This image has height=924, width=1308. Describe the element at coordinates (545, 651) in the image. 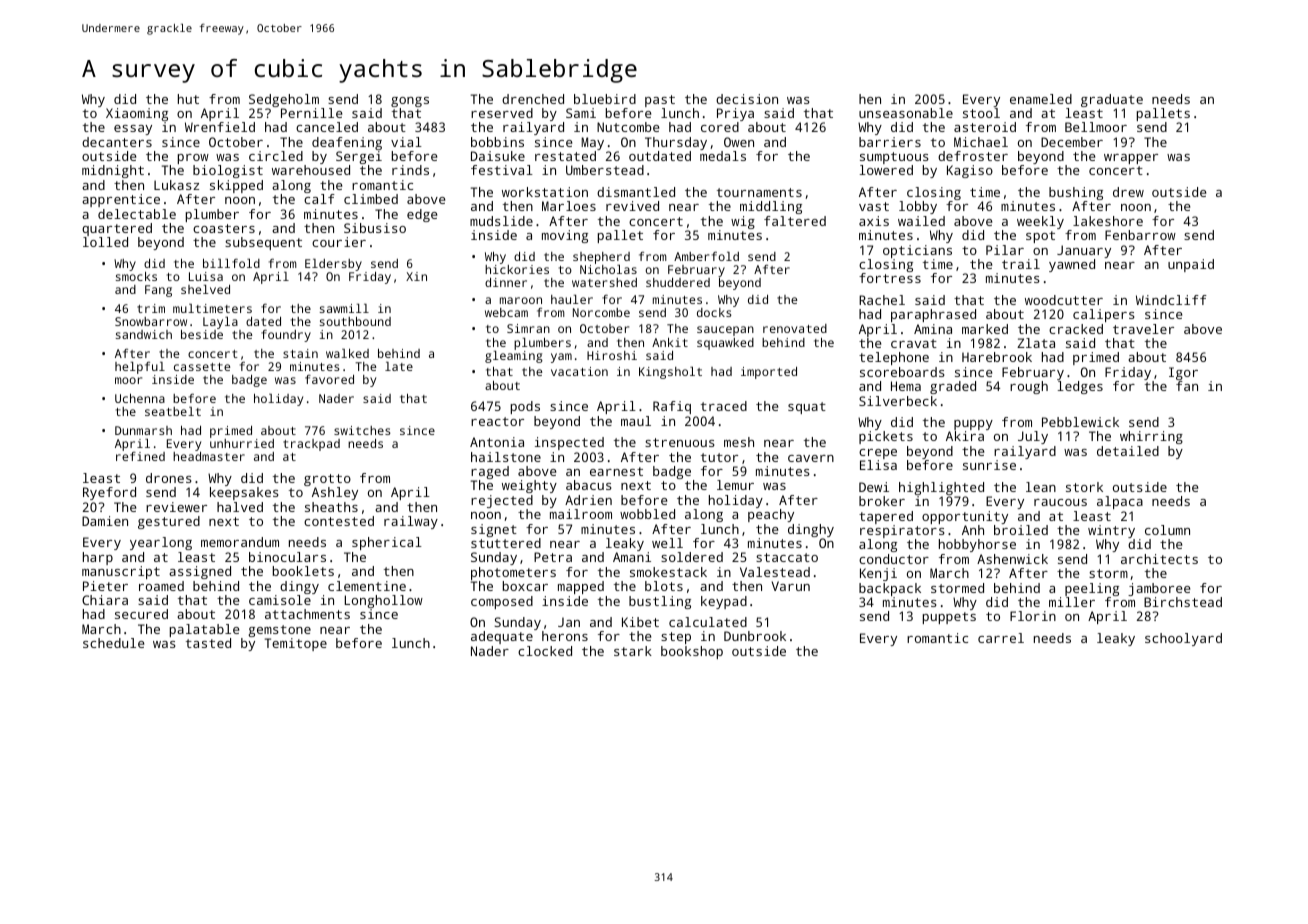

I see `clocked` at that location.
